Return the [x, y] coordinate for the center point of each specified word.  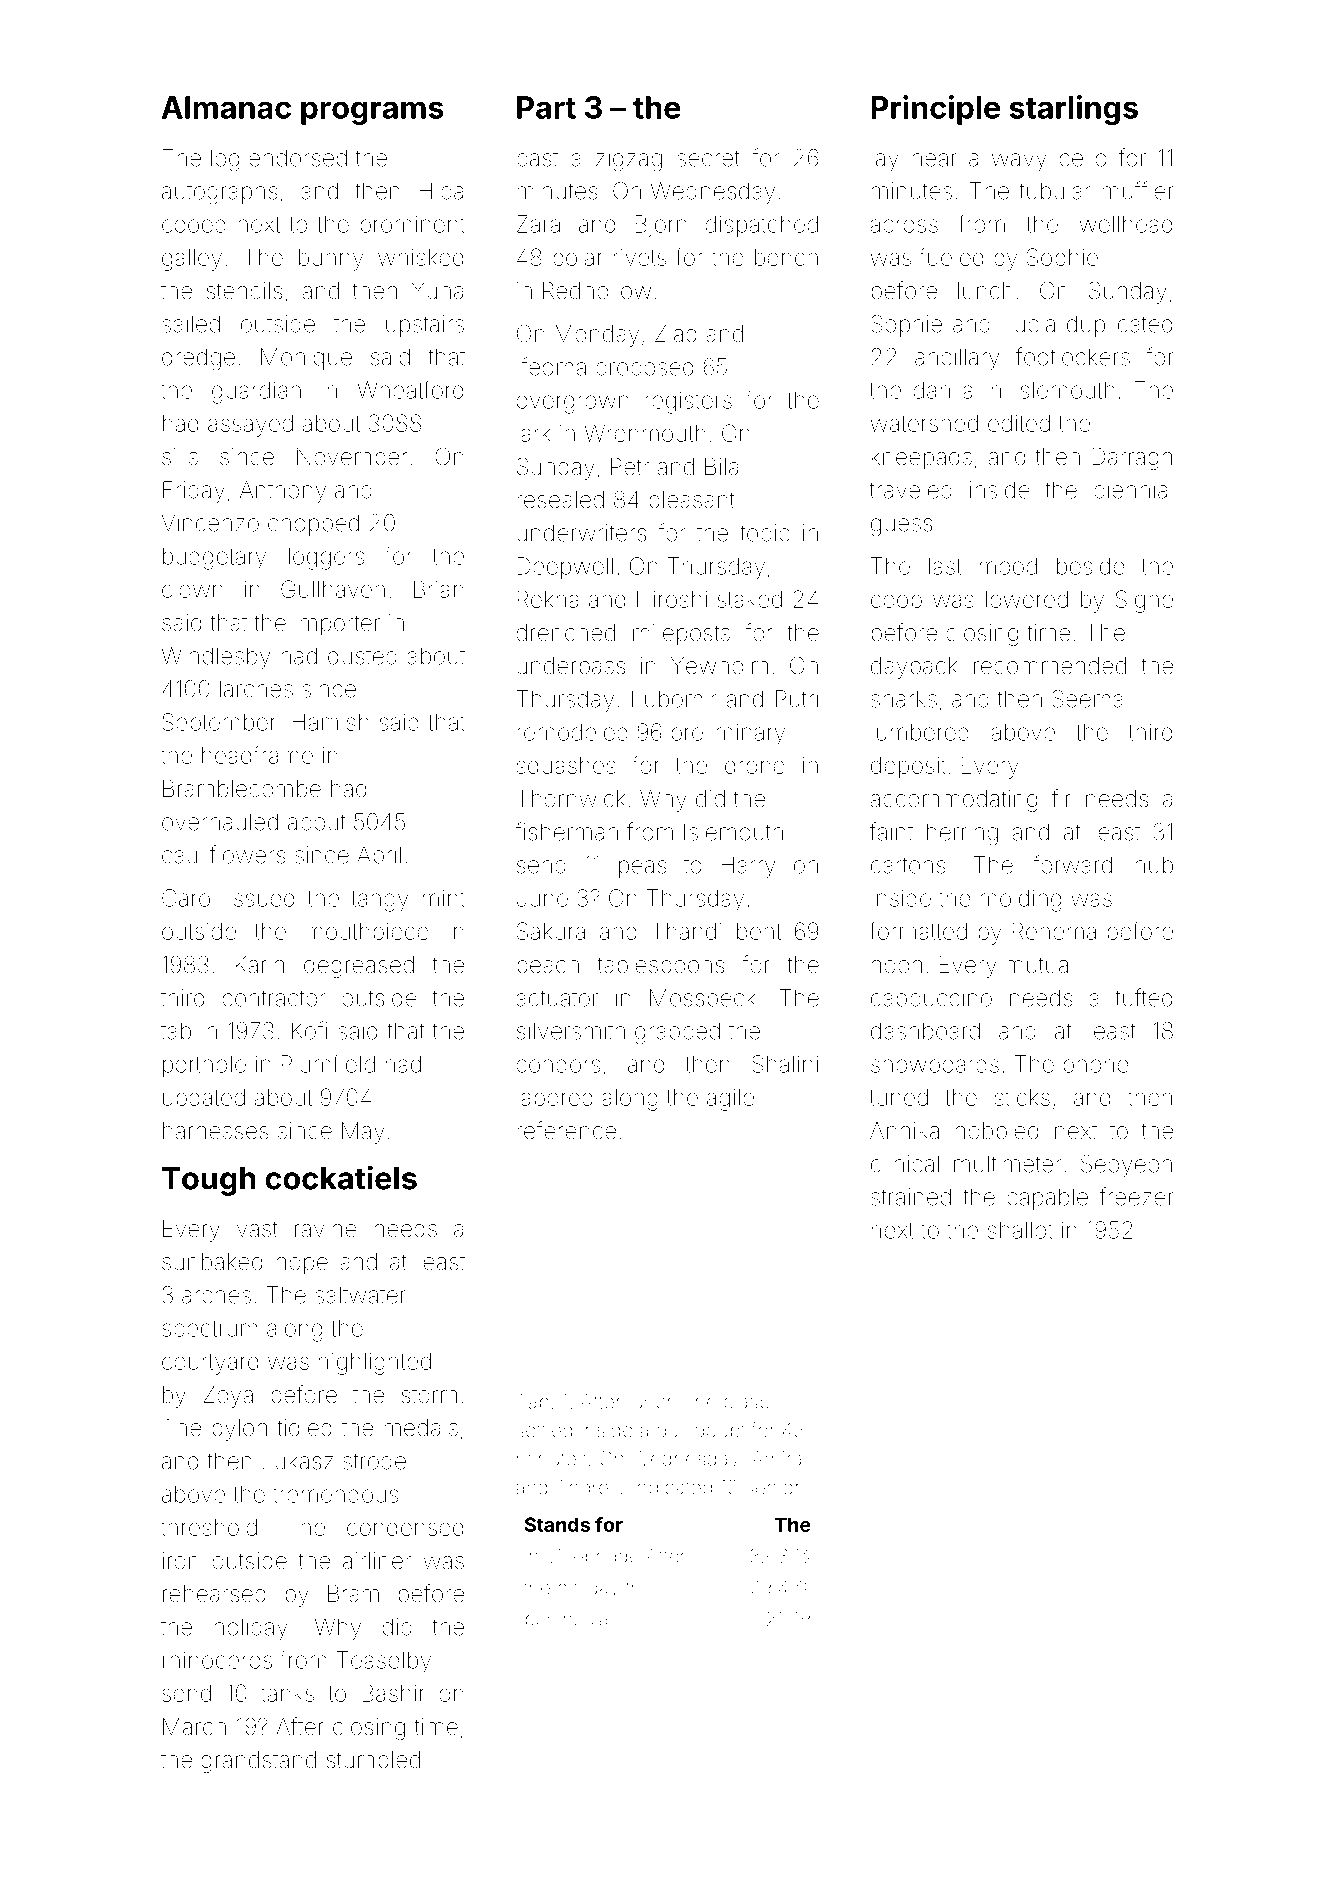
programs [372, 113]
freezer [1137, 1196]
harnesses [216, 1131]
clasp [746, 1403]
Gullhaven [333, 589]
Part [546, 107]
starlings [1074, 110]
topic [764, 535]
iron [181, 1561]
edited [1019, 423]
